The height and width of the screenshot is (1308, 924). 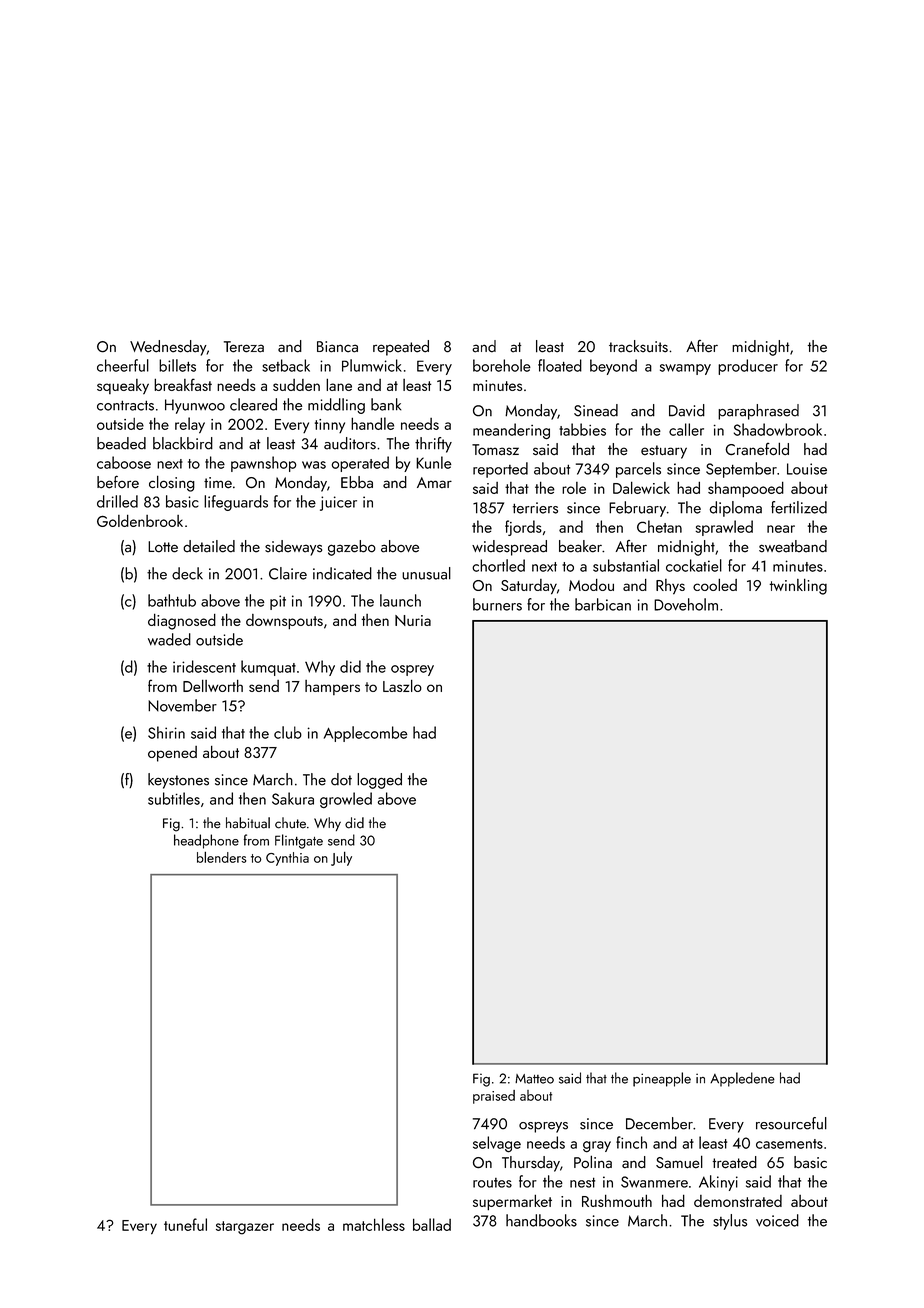 What do you see at coordinates (123, 365) in the screenshot?
I see `cheerful` at bounding box center [123, 365].
